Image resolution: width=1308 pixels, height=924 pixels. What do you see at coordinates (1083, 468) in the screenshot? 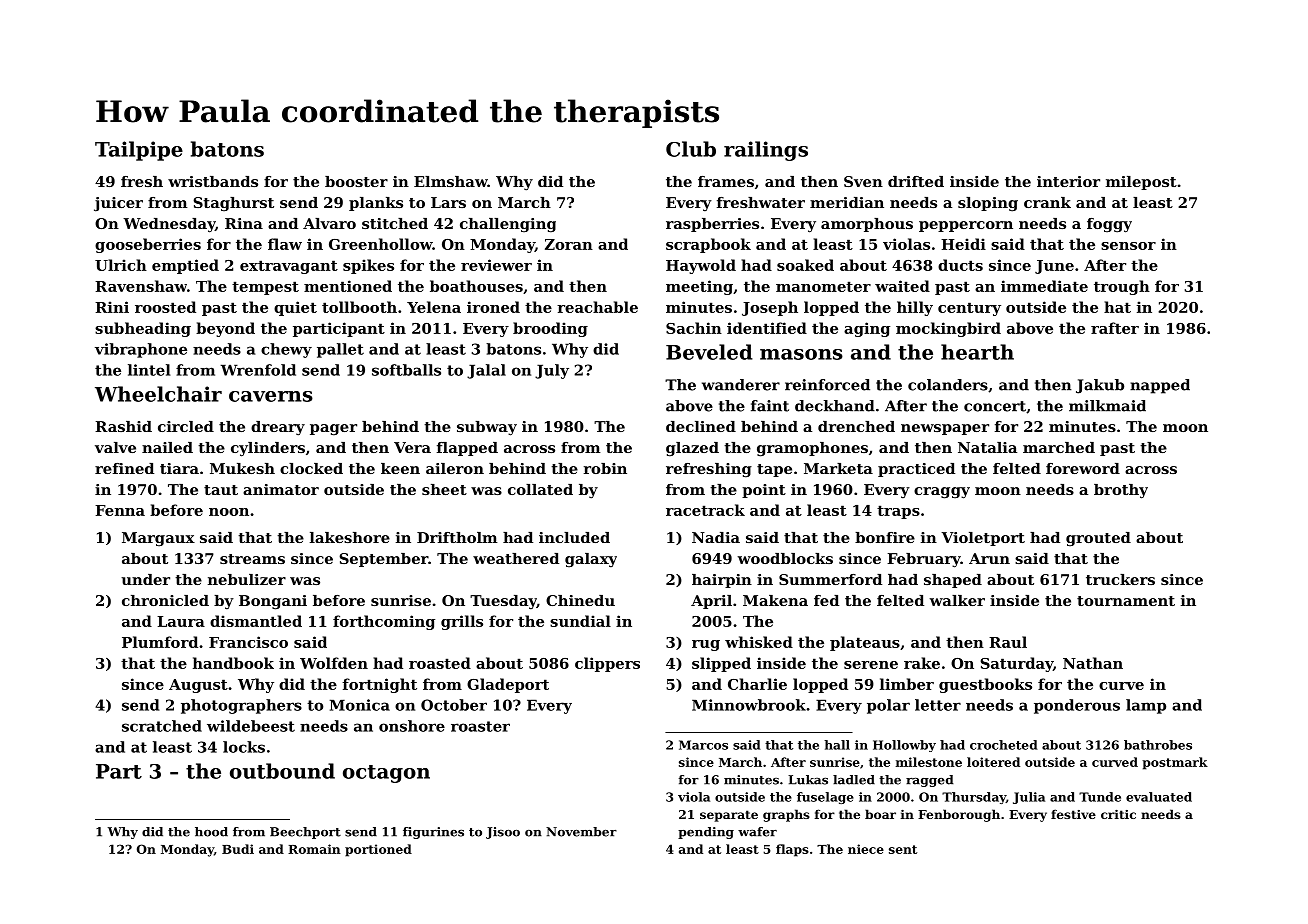
I see `foreword` at bounding box center [1083, 468].
